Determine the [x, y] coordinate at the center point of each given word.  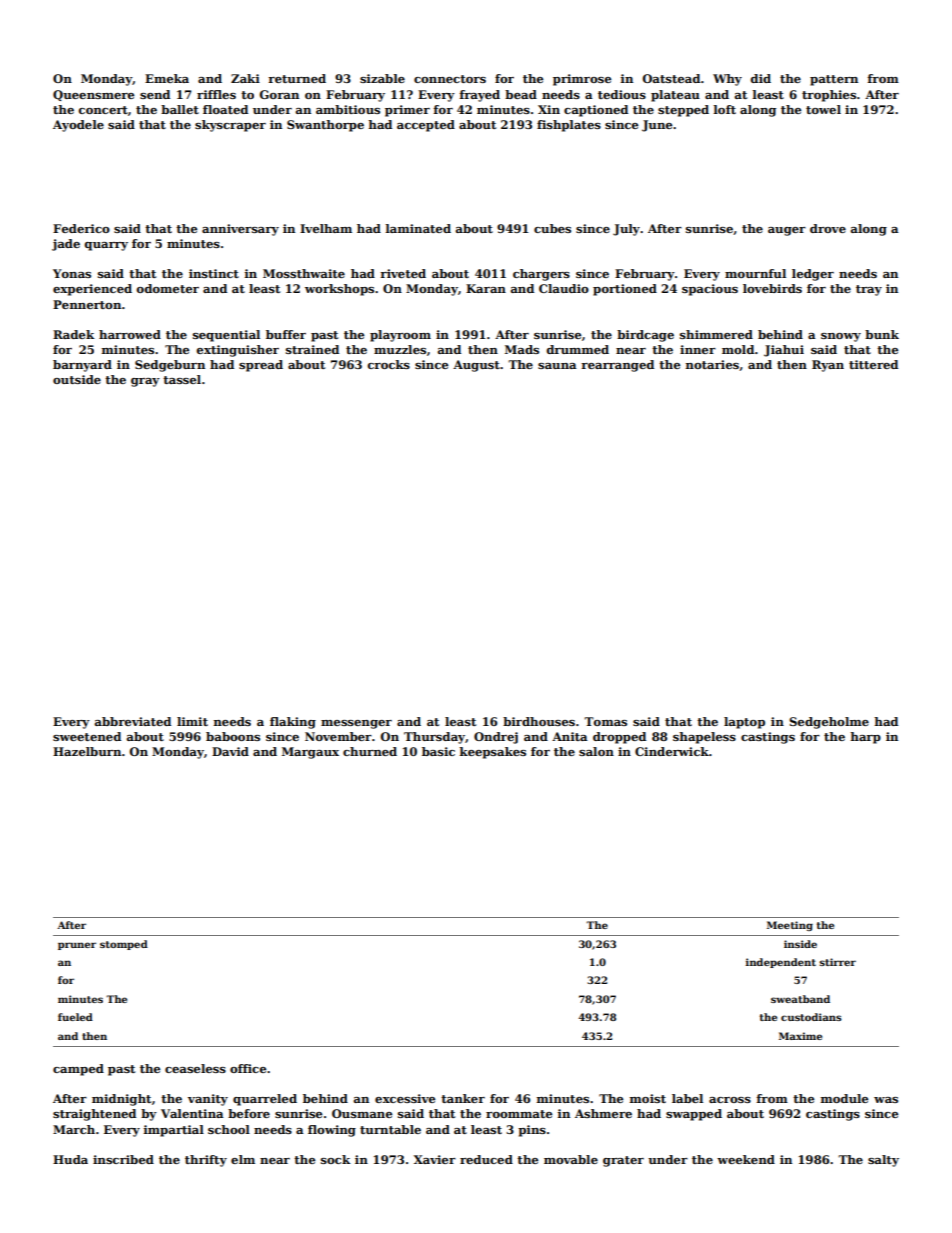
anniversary [240, 230]
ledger [813, 275]
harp [865, 738]
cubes [552, 228]
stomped [124, 945]
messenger [356, 724]
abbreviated [133, 721]
